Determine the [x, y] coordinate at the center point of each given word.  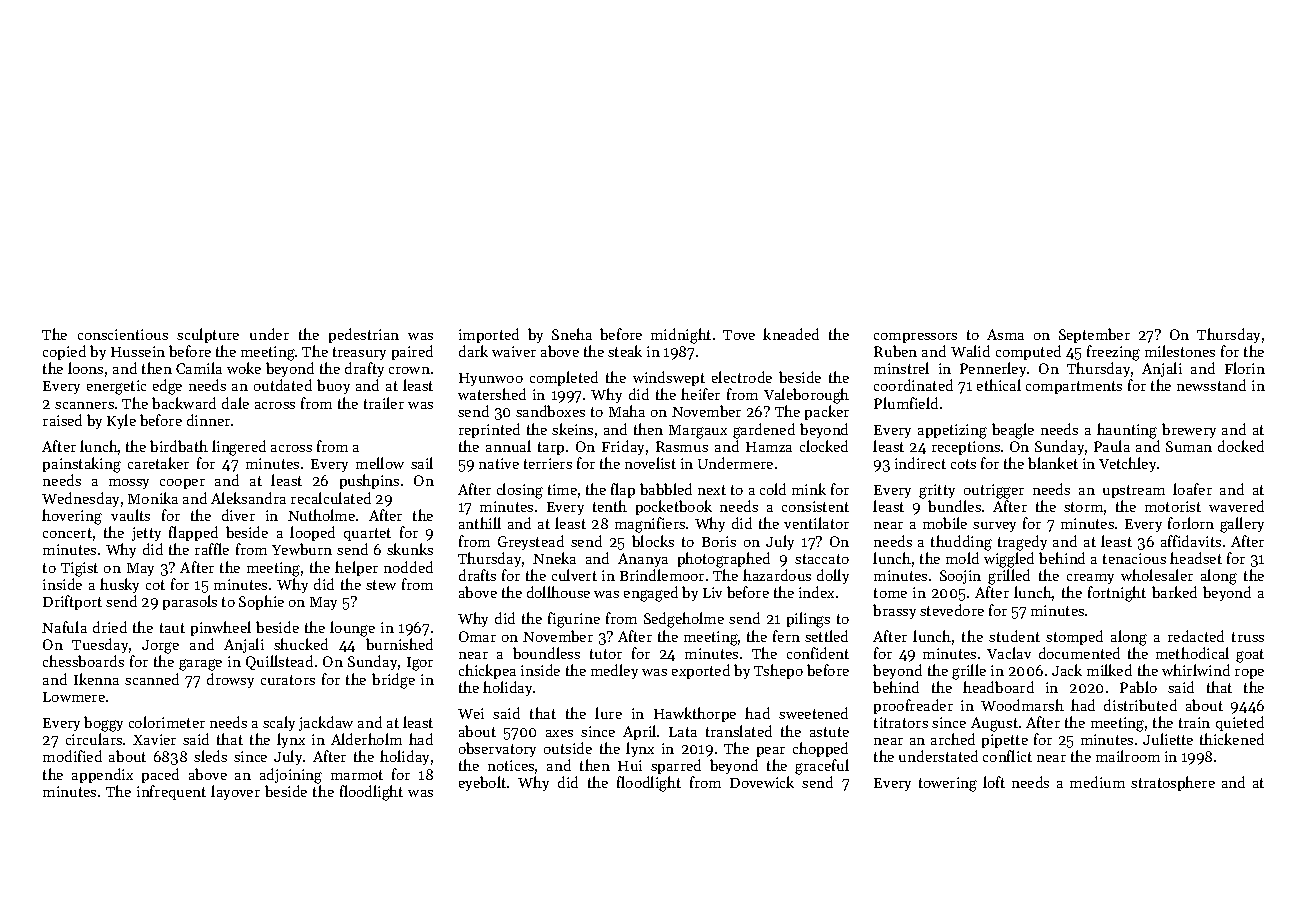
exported [701, 671]
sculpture [208, 335]
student [1014, 636]
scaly [279, 723]
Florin [1245, 368]
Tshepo [778, 671]
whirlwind [1196, 670]
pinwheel [221, 628]
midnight [681, 336]
